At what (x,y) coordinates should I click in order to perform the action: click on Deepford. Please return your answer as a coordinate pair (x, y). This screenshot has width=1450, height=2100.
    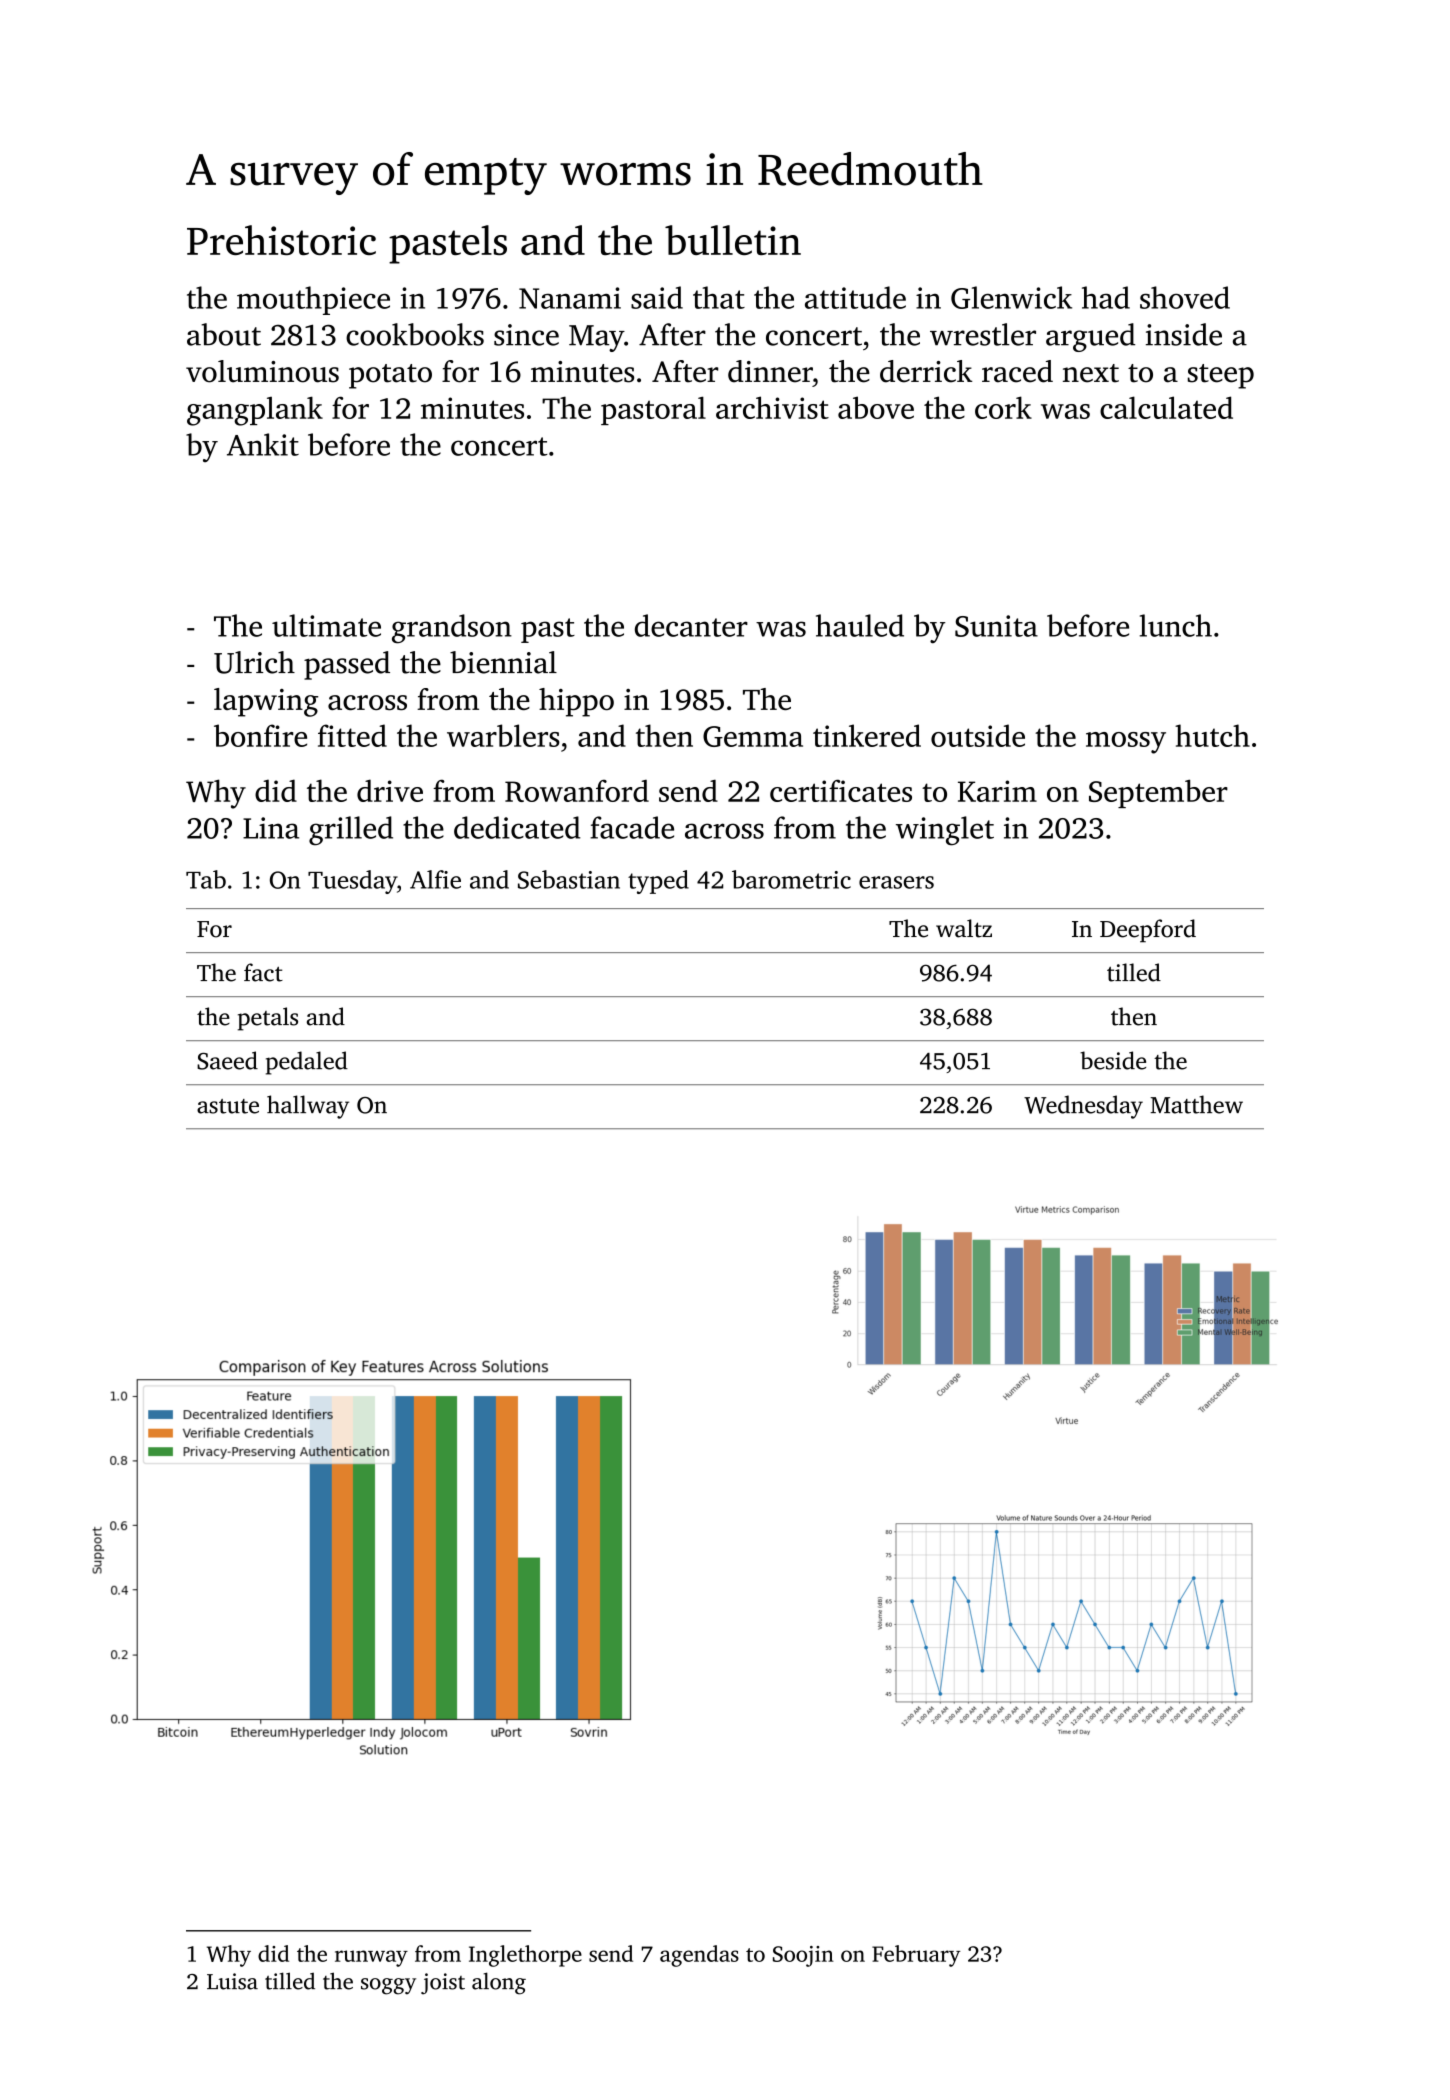
    Looking at the image, I should click on (1148, 931).
